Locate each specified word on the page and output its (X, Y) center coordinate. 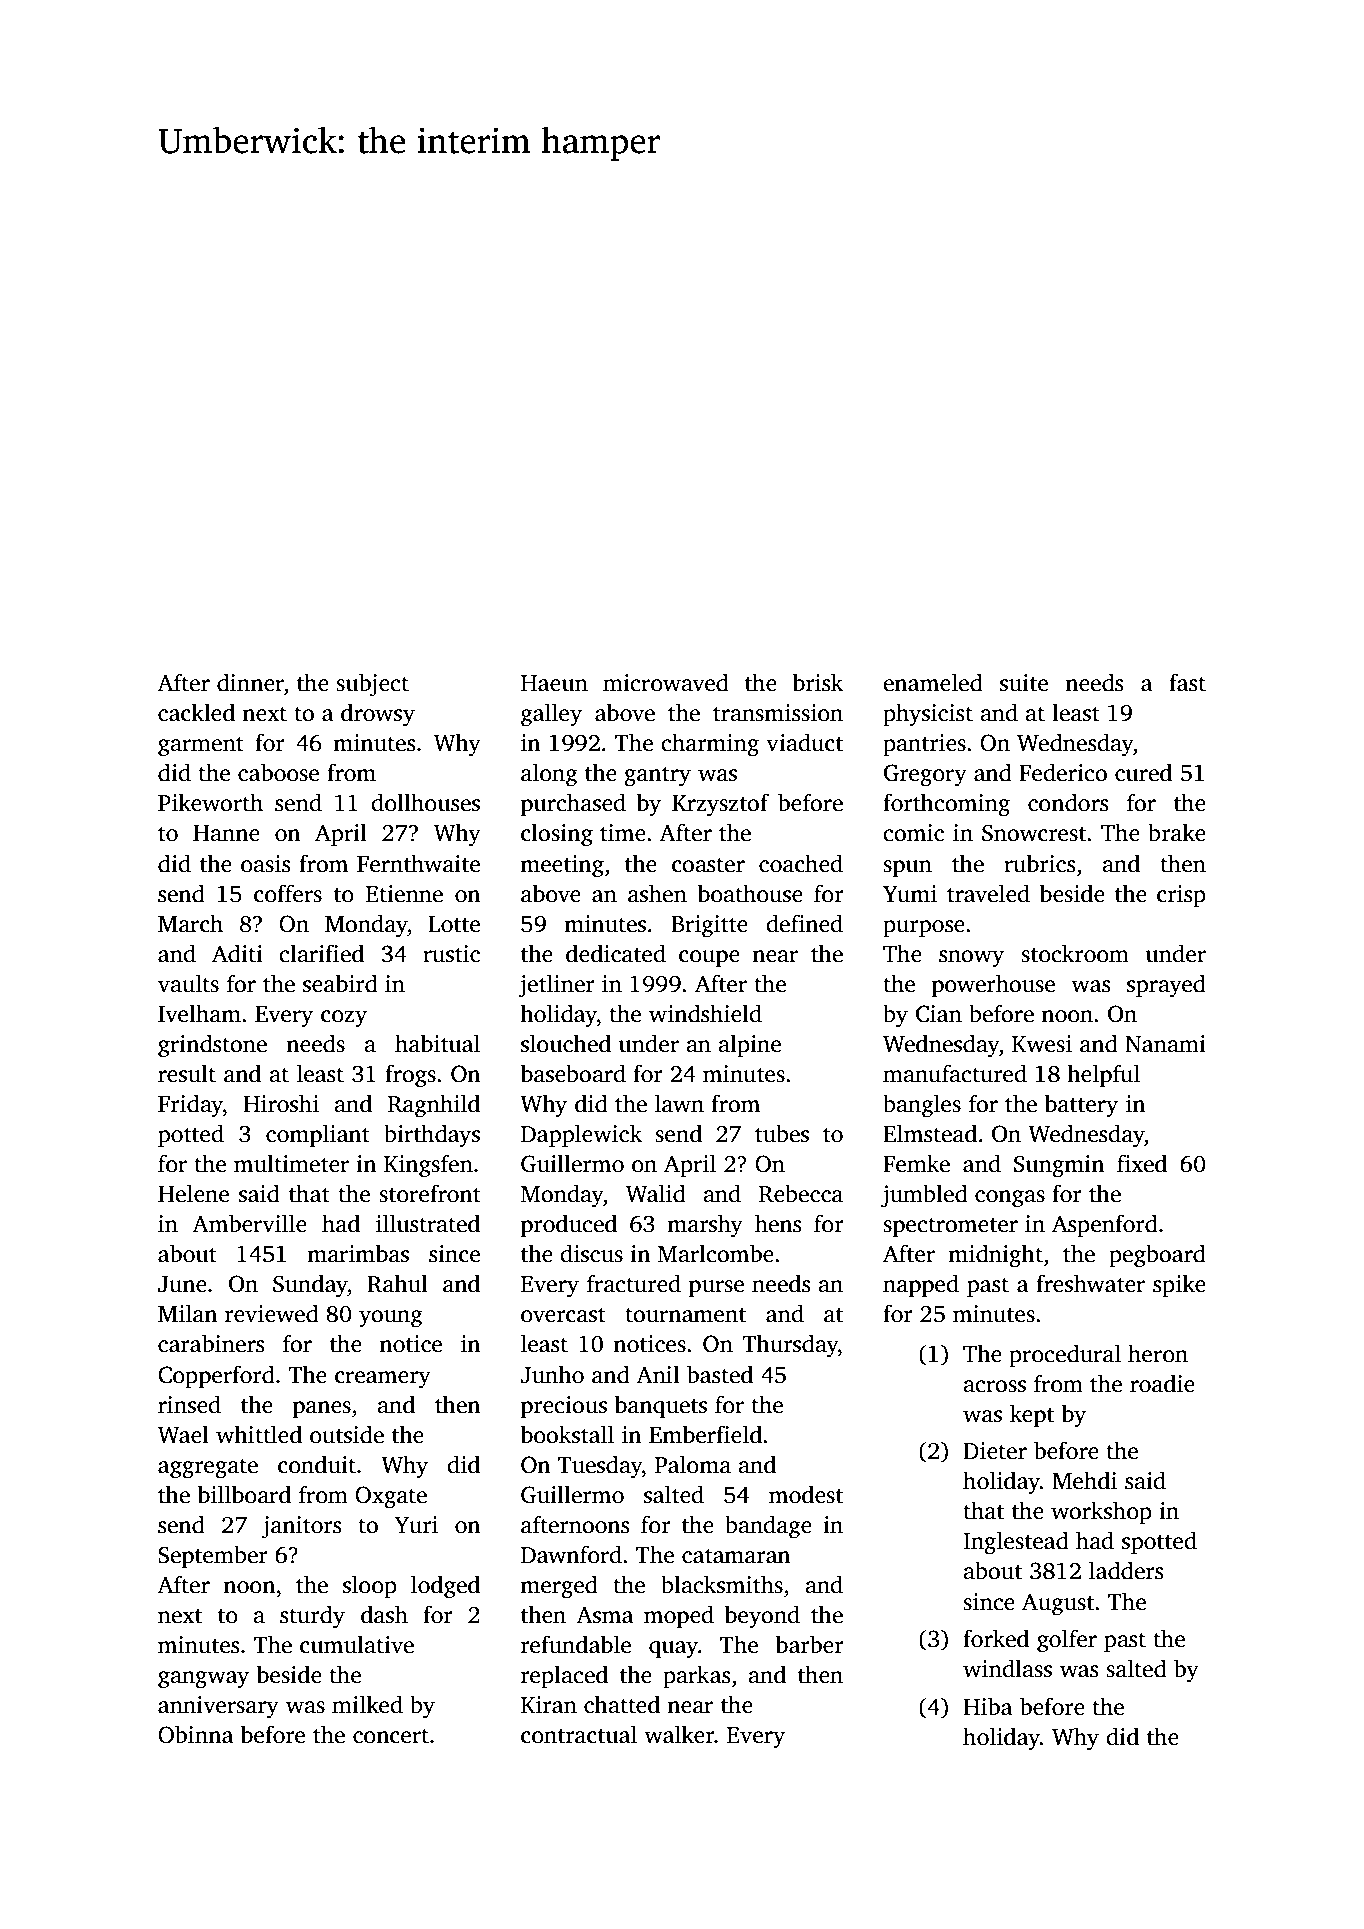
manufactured (955, 1073)
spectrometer (950, 1227)
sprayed (1166, 986)
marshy (705, 1226)
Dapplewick (581, 1135)
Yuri (416, 1525)
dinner (250, 682)
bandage (768, 1527)
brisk (818, 682)
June (182, 1284)
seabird (340, 983)
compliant (318, 1135)
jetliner (556, 986)
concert (391, 1736)
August (1058, 1604)
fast (1187, 682)
